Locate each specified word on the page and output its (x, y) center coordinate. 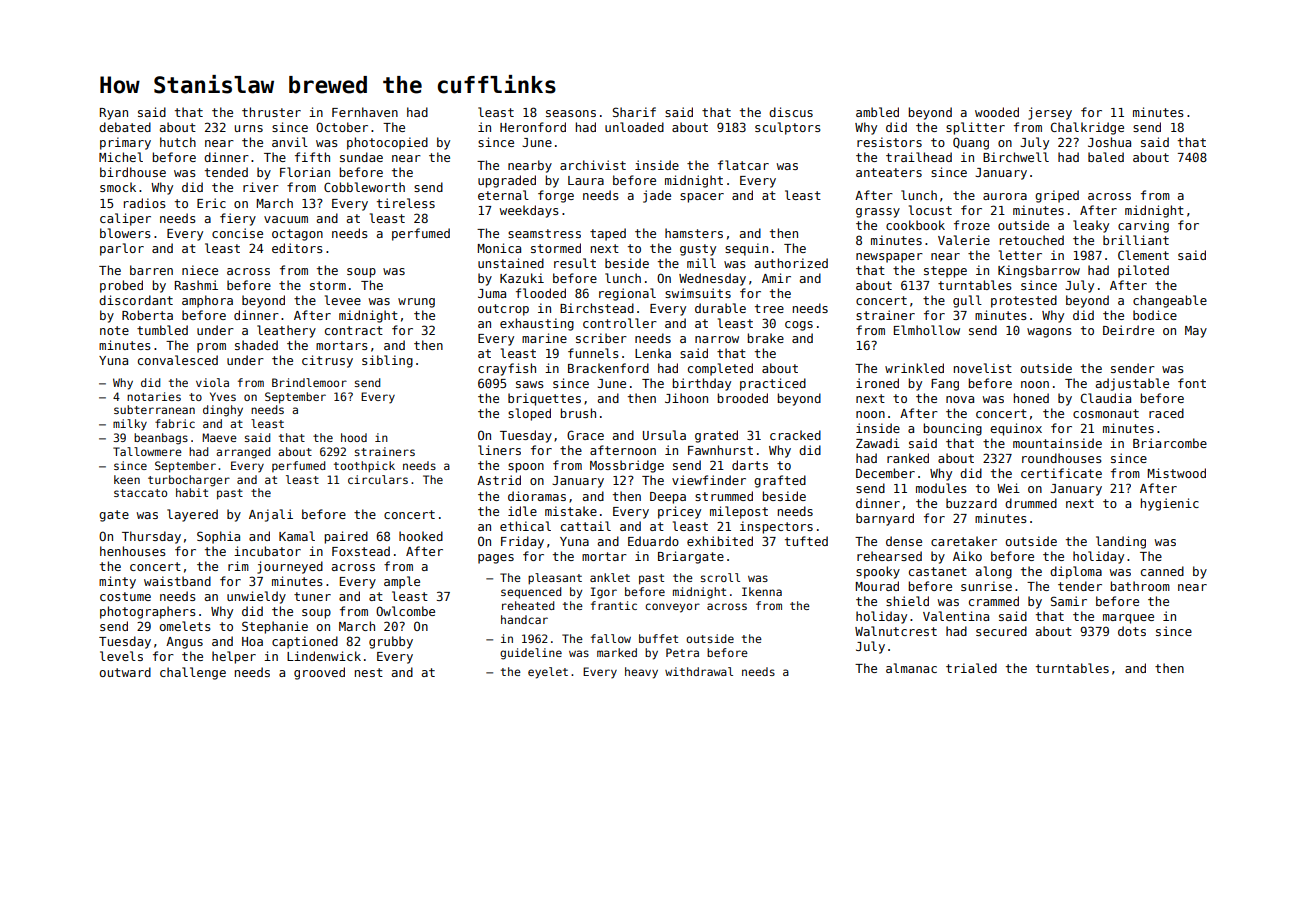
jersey (1050, 113)
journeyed (290, 567)
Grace (585, 435)
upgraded (507, 181)
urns (249, 128)
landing (1121, 542)
